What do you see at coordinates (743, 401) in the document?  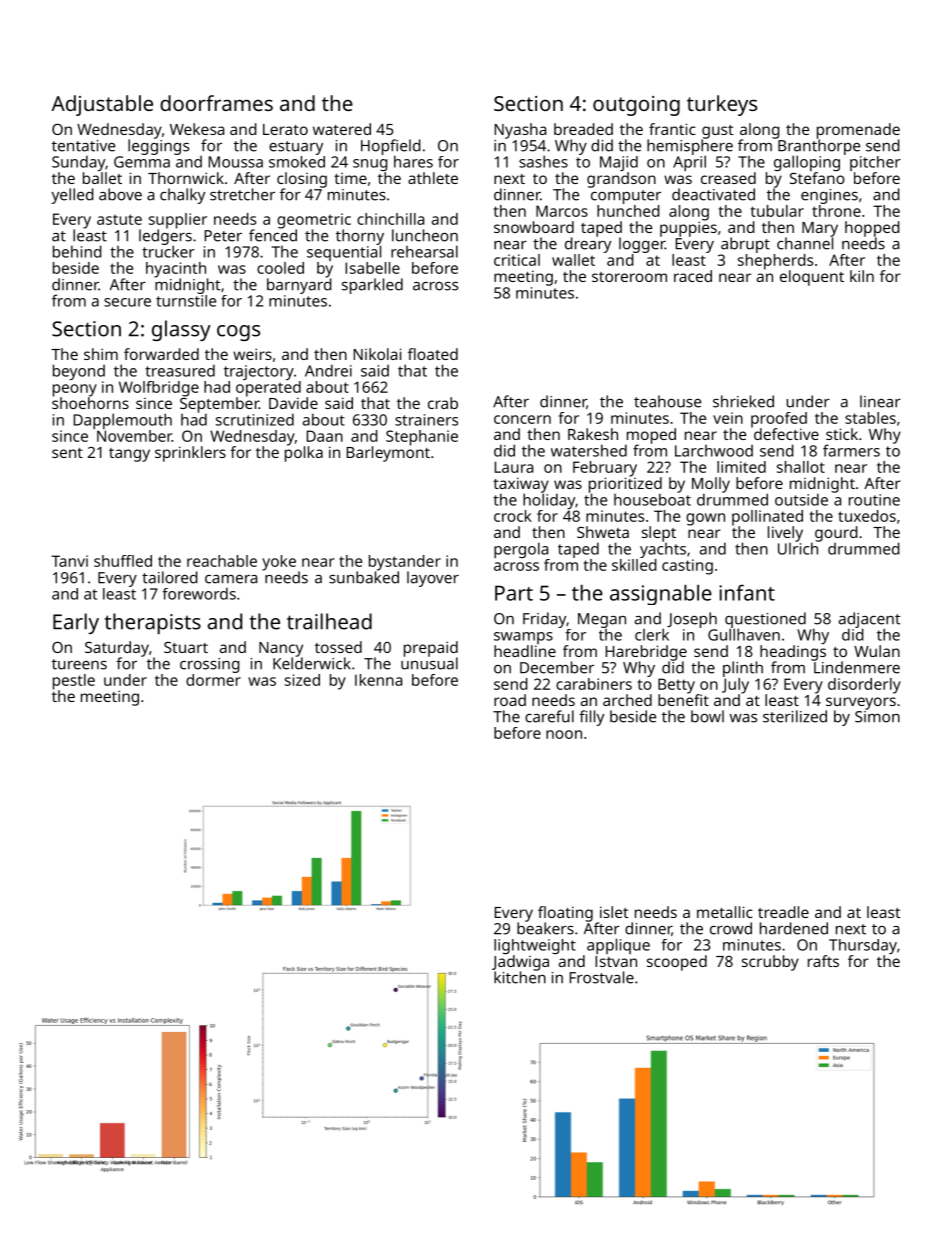 I see `shrieked` at bounding box center [743, 401].
